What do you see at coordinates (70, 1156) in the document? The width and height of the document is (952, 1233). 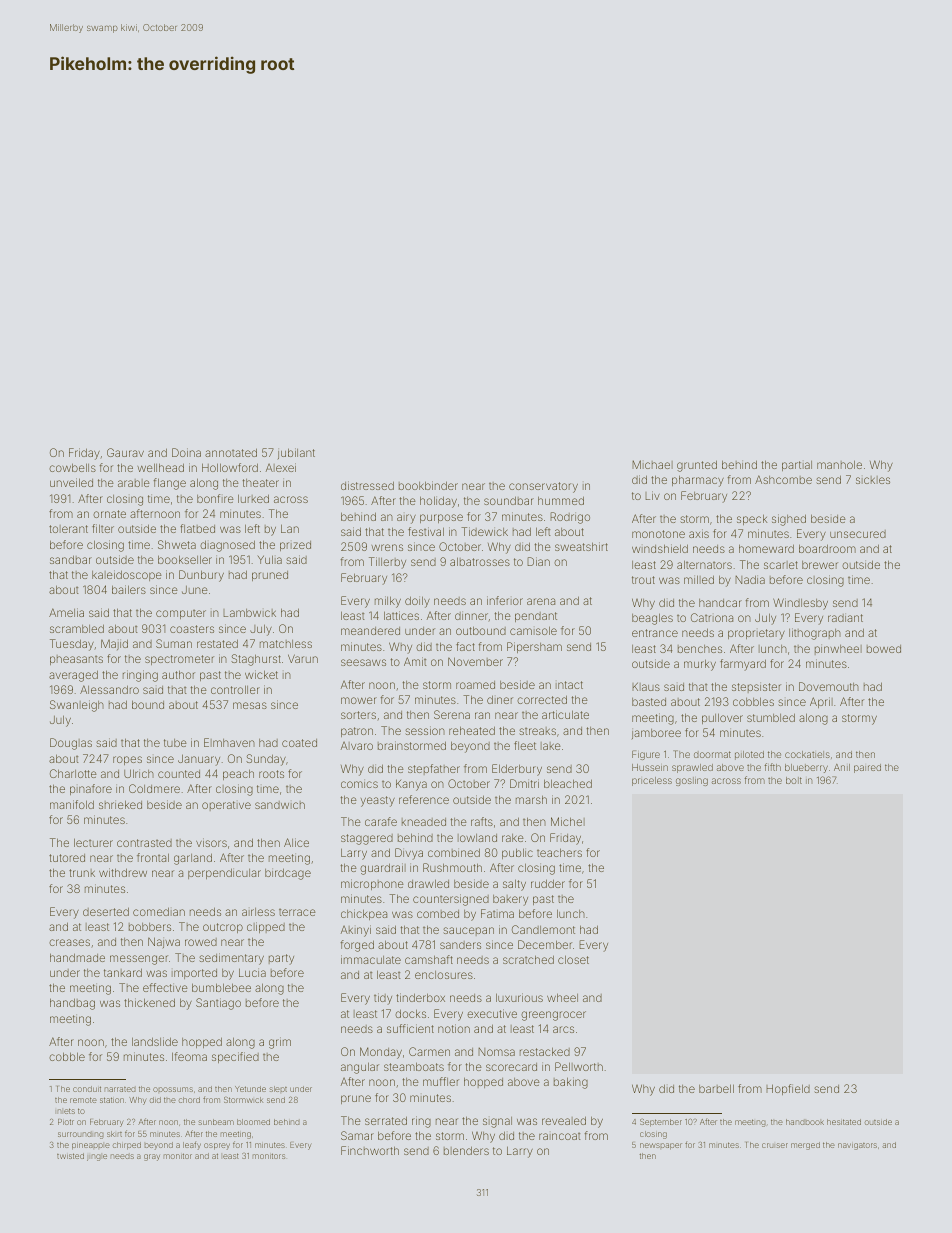 I see `twisted` at bounding box center [70, 1156].
